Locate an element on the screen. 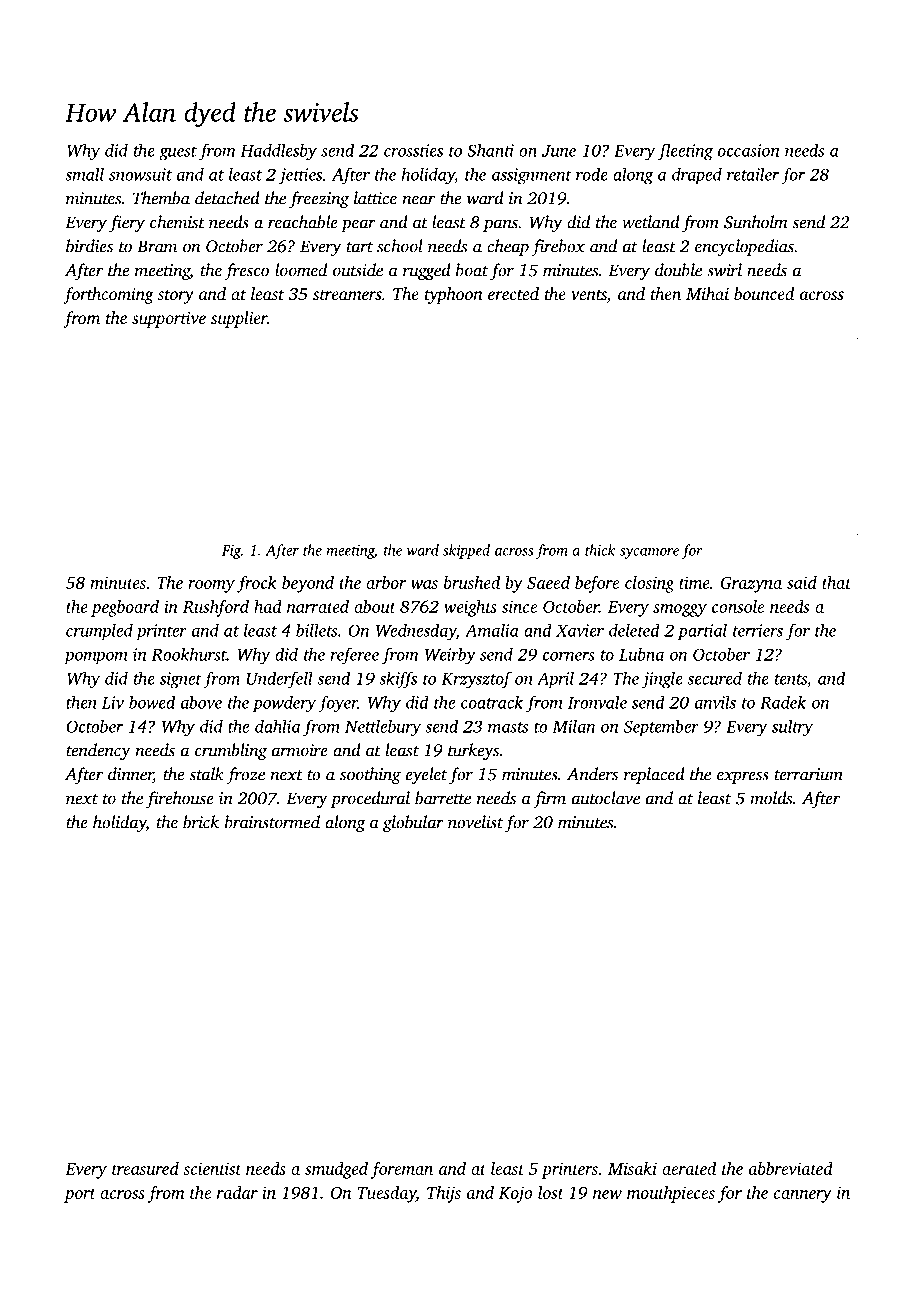 The width and height of the screenshot is (924, 1308). tendency is located at coordinates (98, 751).
